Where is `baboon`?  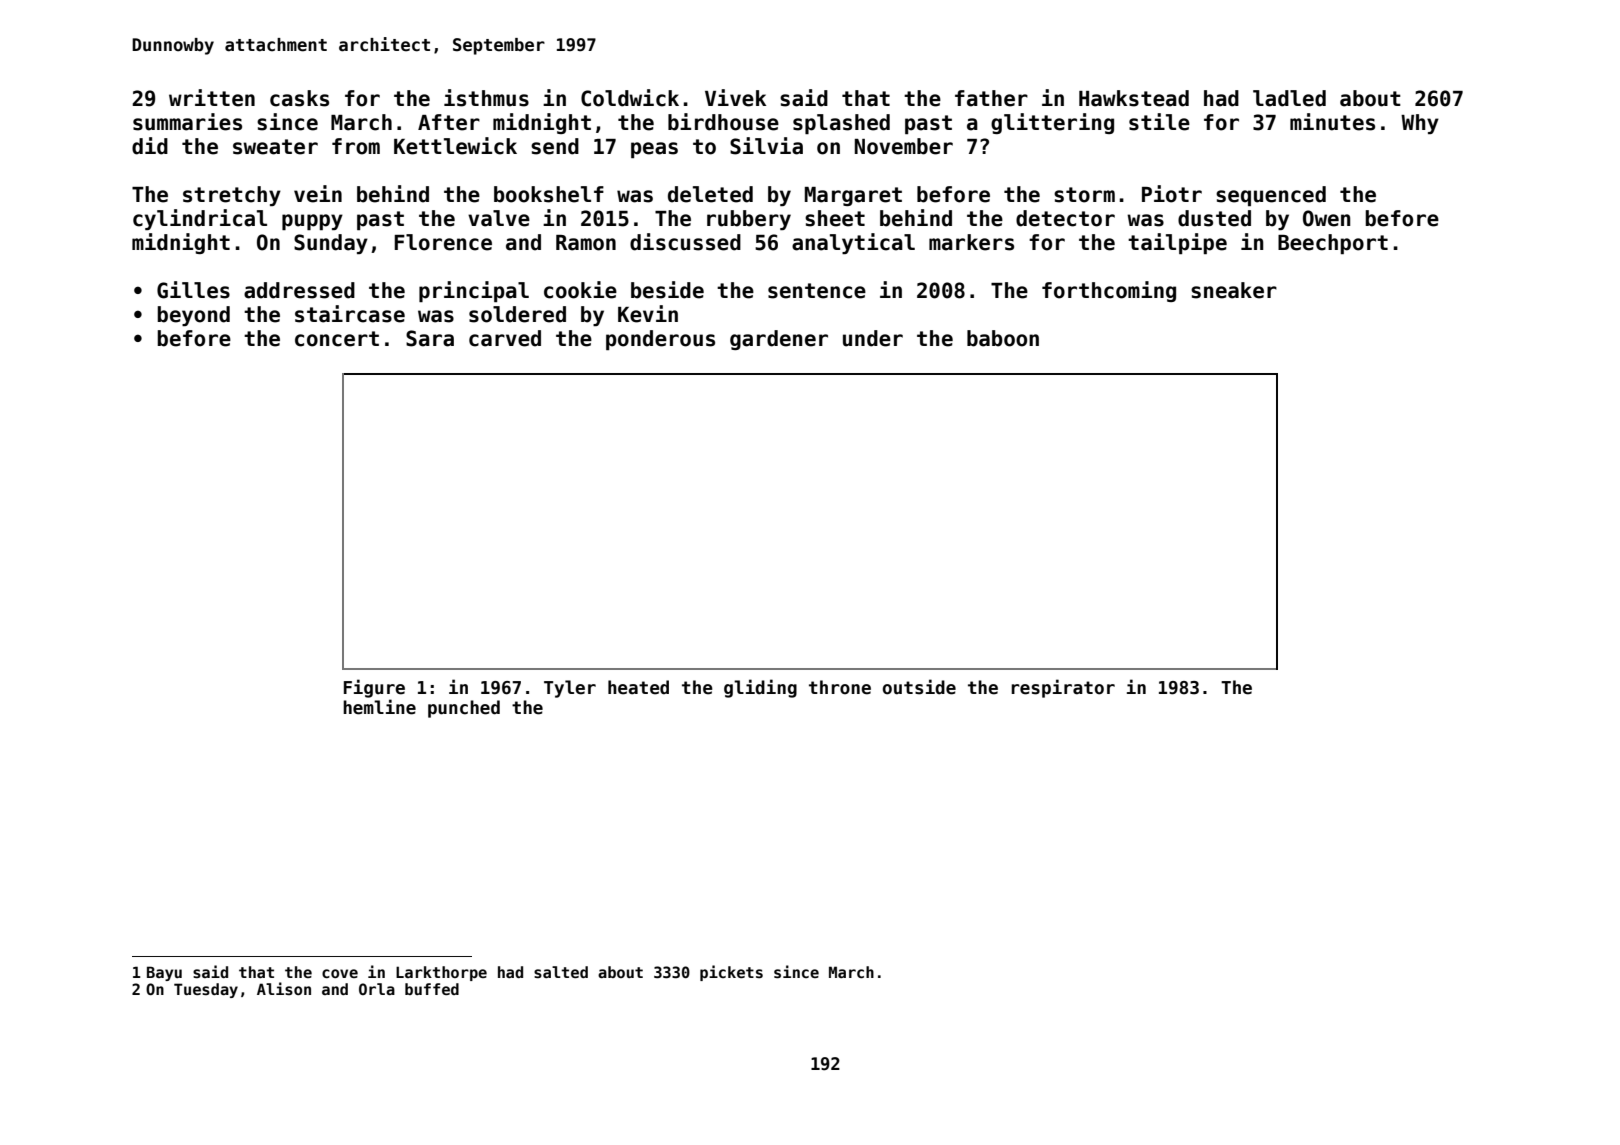
baboon is located at coordinates (1003, 338).
